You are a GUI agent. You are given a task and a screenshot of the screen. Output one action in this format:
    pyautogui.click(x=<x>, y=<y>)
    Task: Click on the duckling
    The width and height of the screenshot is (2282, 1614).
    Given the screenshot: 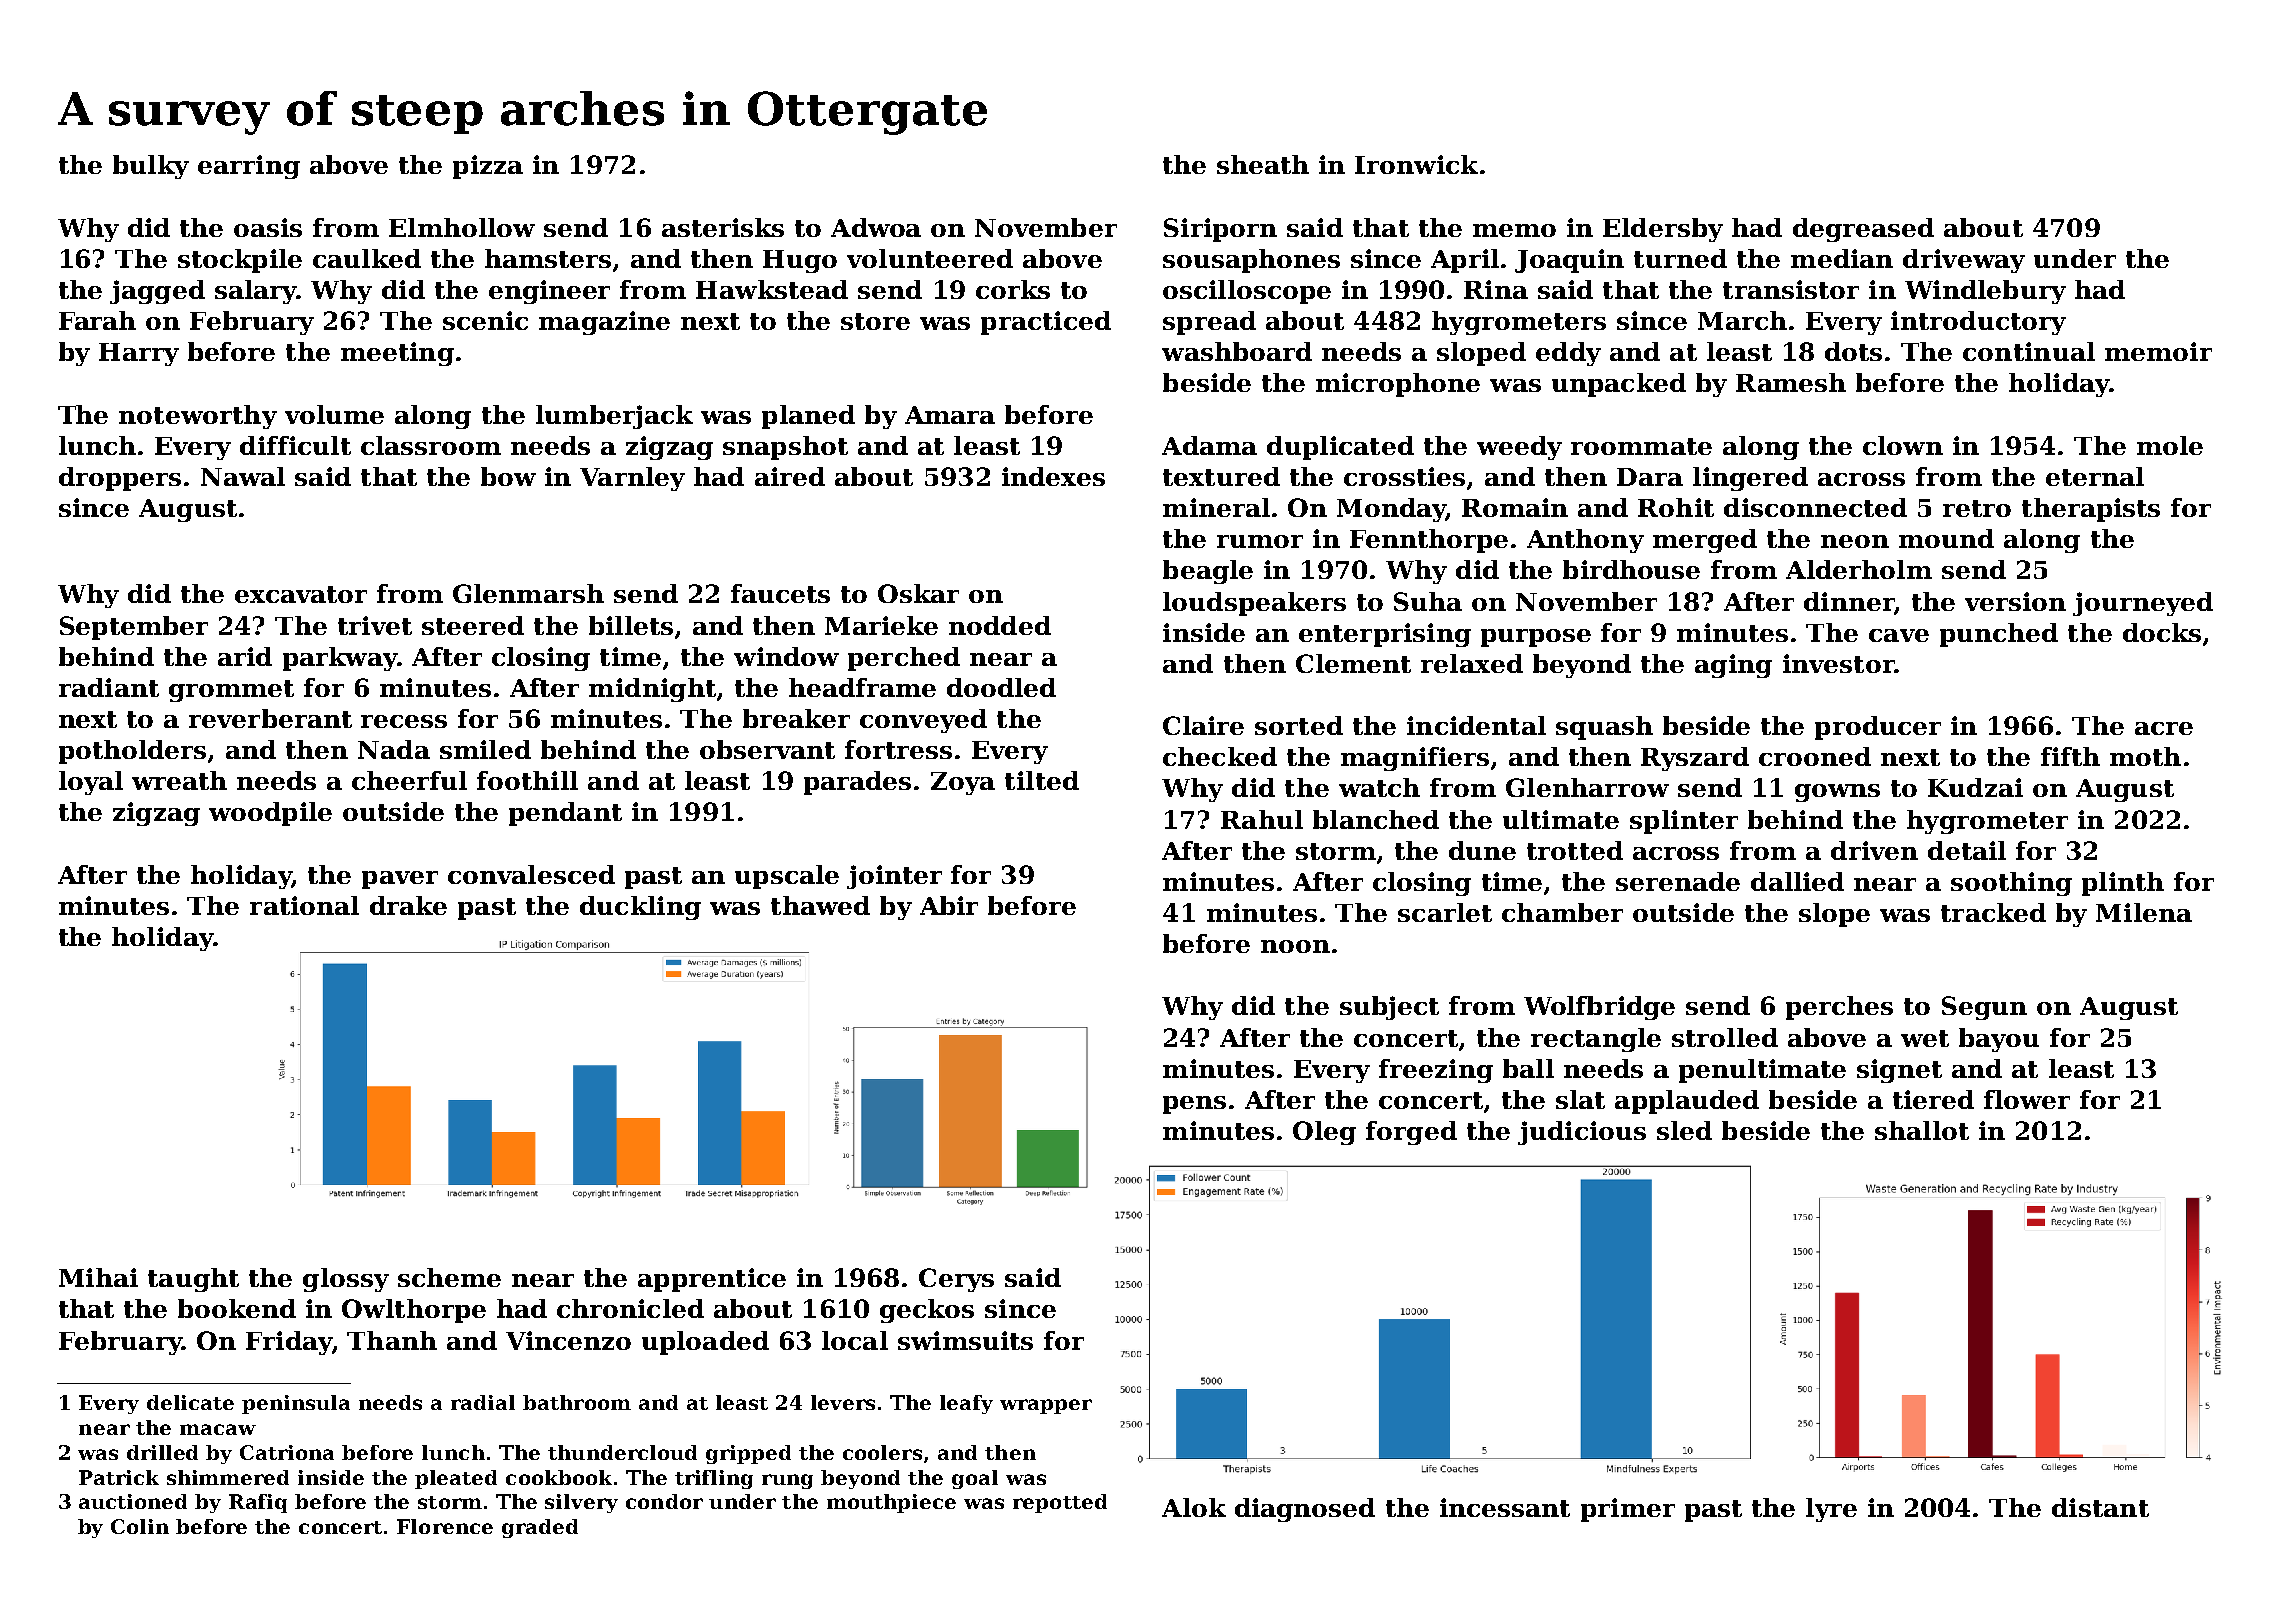 What is the action you would take?
    pyautogui.click(x=640, y=908)
